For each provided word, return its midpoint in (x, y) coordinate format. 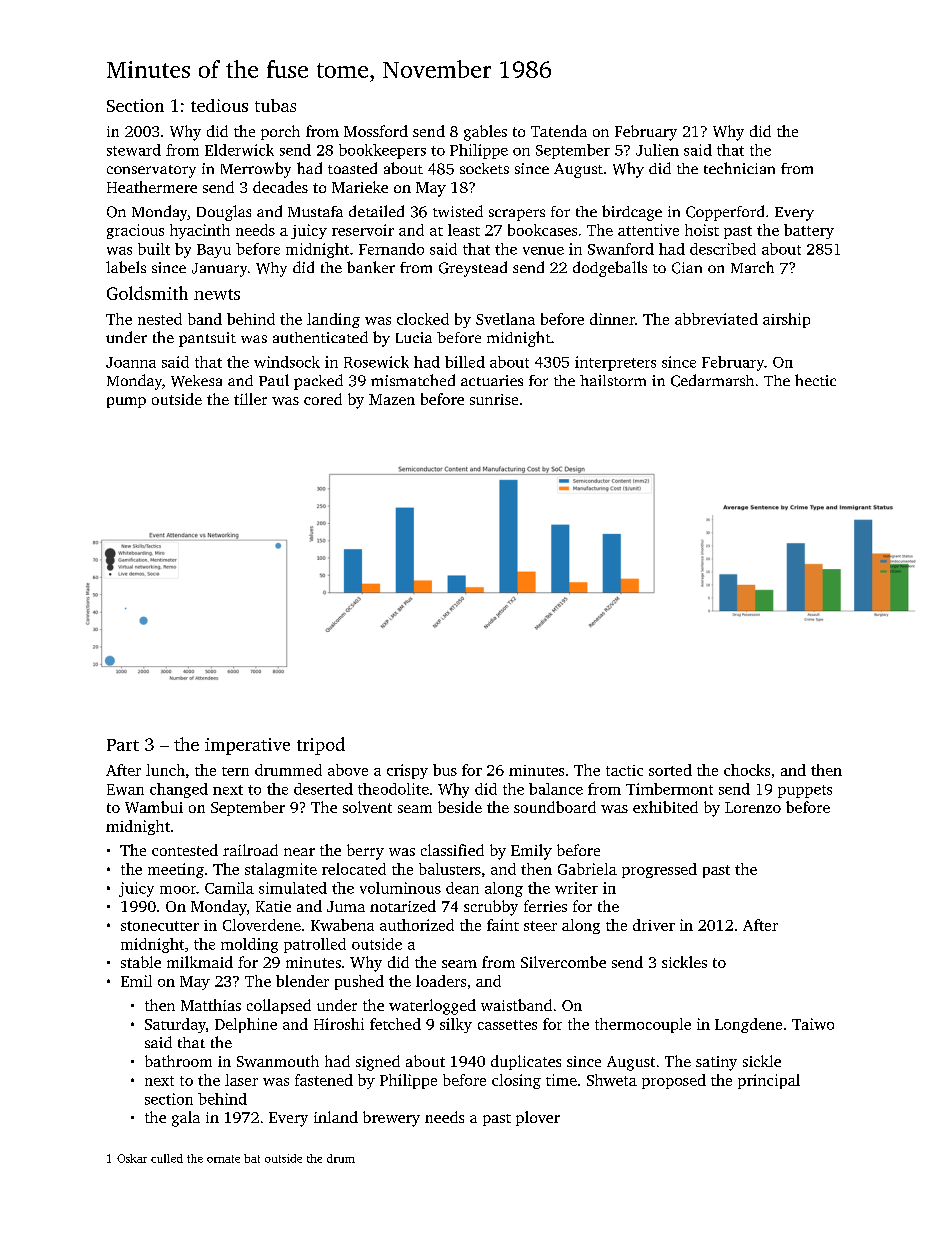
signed (378, 1063)
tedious (219, 105)
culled (167, 1158)
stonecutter (160, 926)
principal (769, 1081)
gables (485, 133)
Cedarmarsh (712, 380)
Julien (657, 150)
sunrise (494, 399)
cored (323, 399)
